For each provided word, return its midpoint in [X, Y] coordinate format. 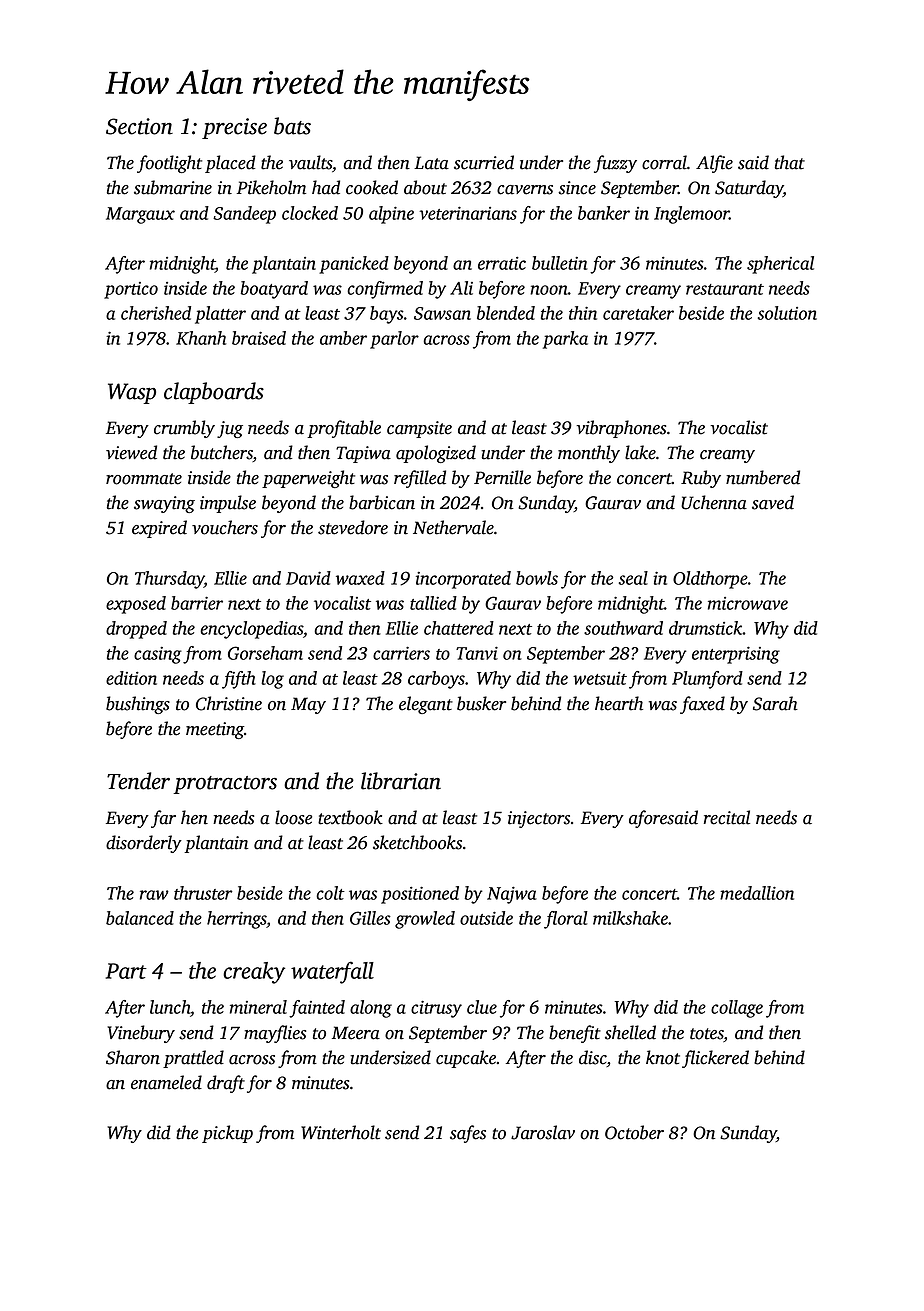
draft [226, 1084]
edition [131, 678]
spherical [780, 265]
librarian [401, 781]
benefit [575, 1034]
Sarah [775, 703]
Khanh [201, 338]
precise [234, 128]
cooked [372, 187]
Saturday [749, 189]
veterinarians [468, 213]
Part [126, 971]
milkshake [630, 918]
